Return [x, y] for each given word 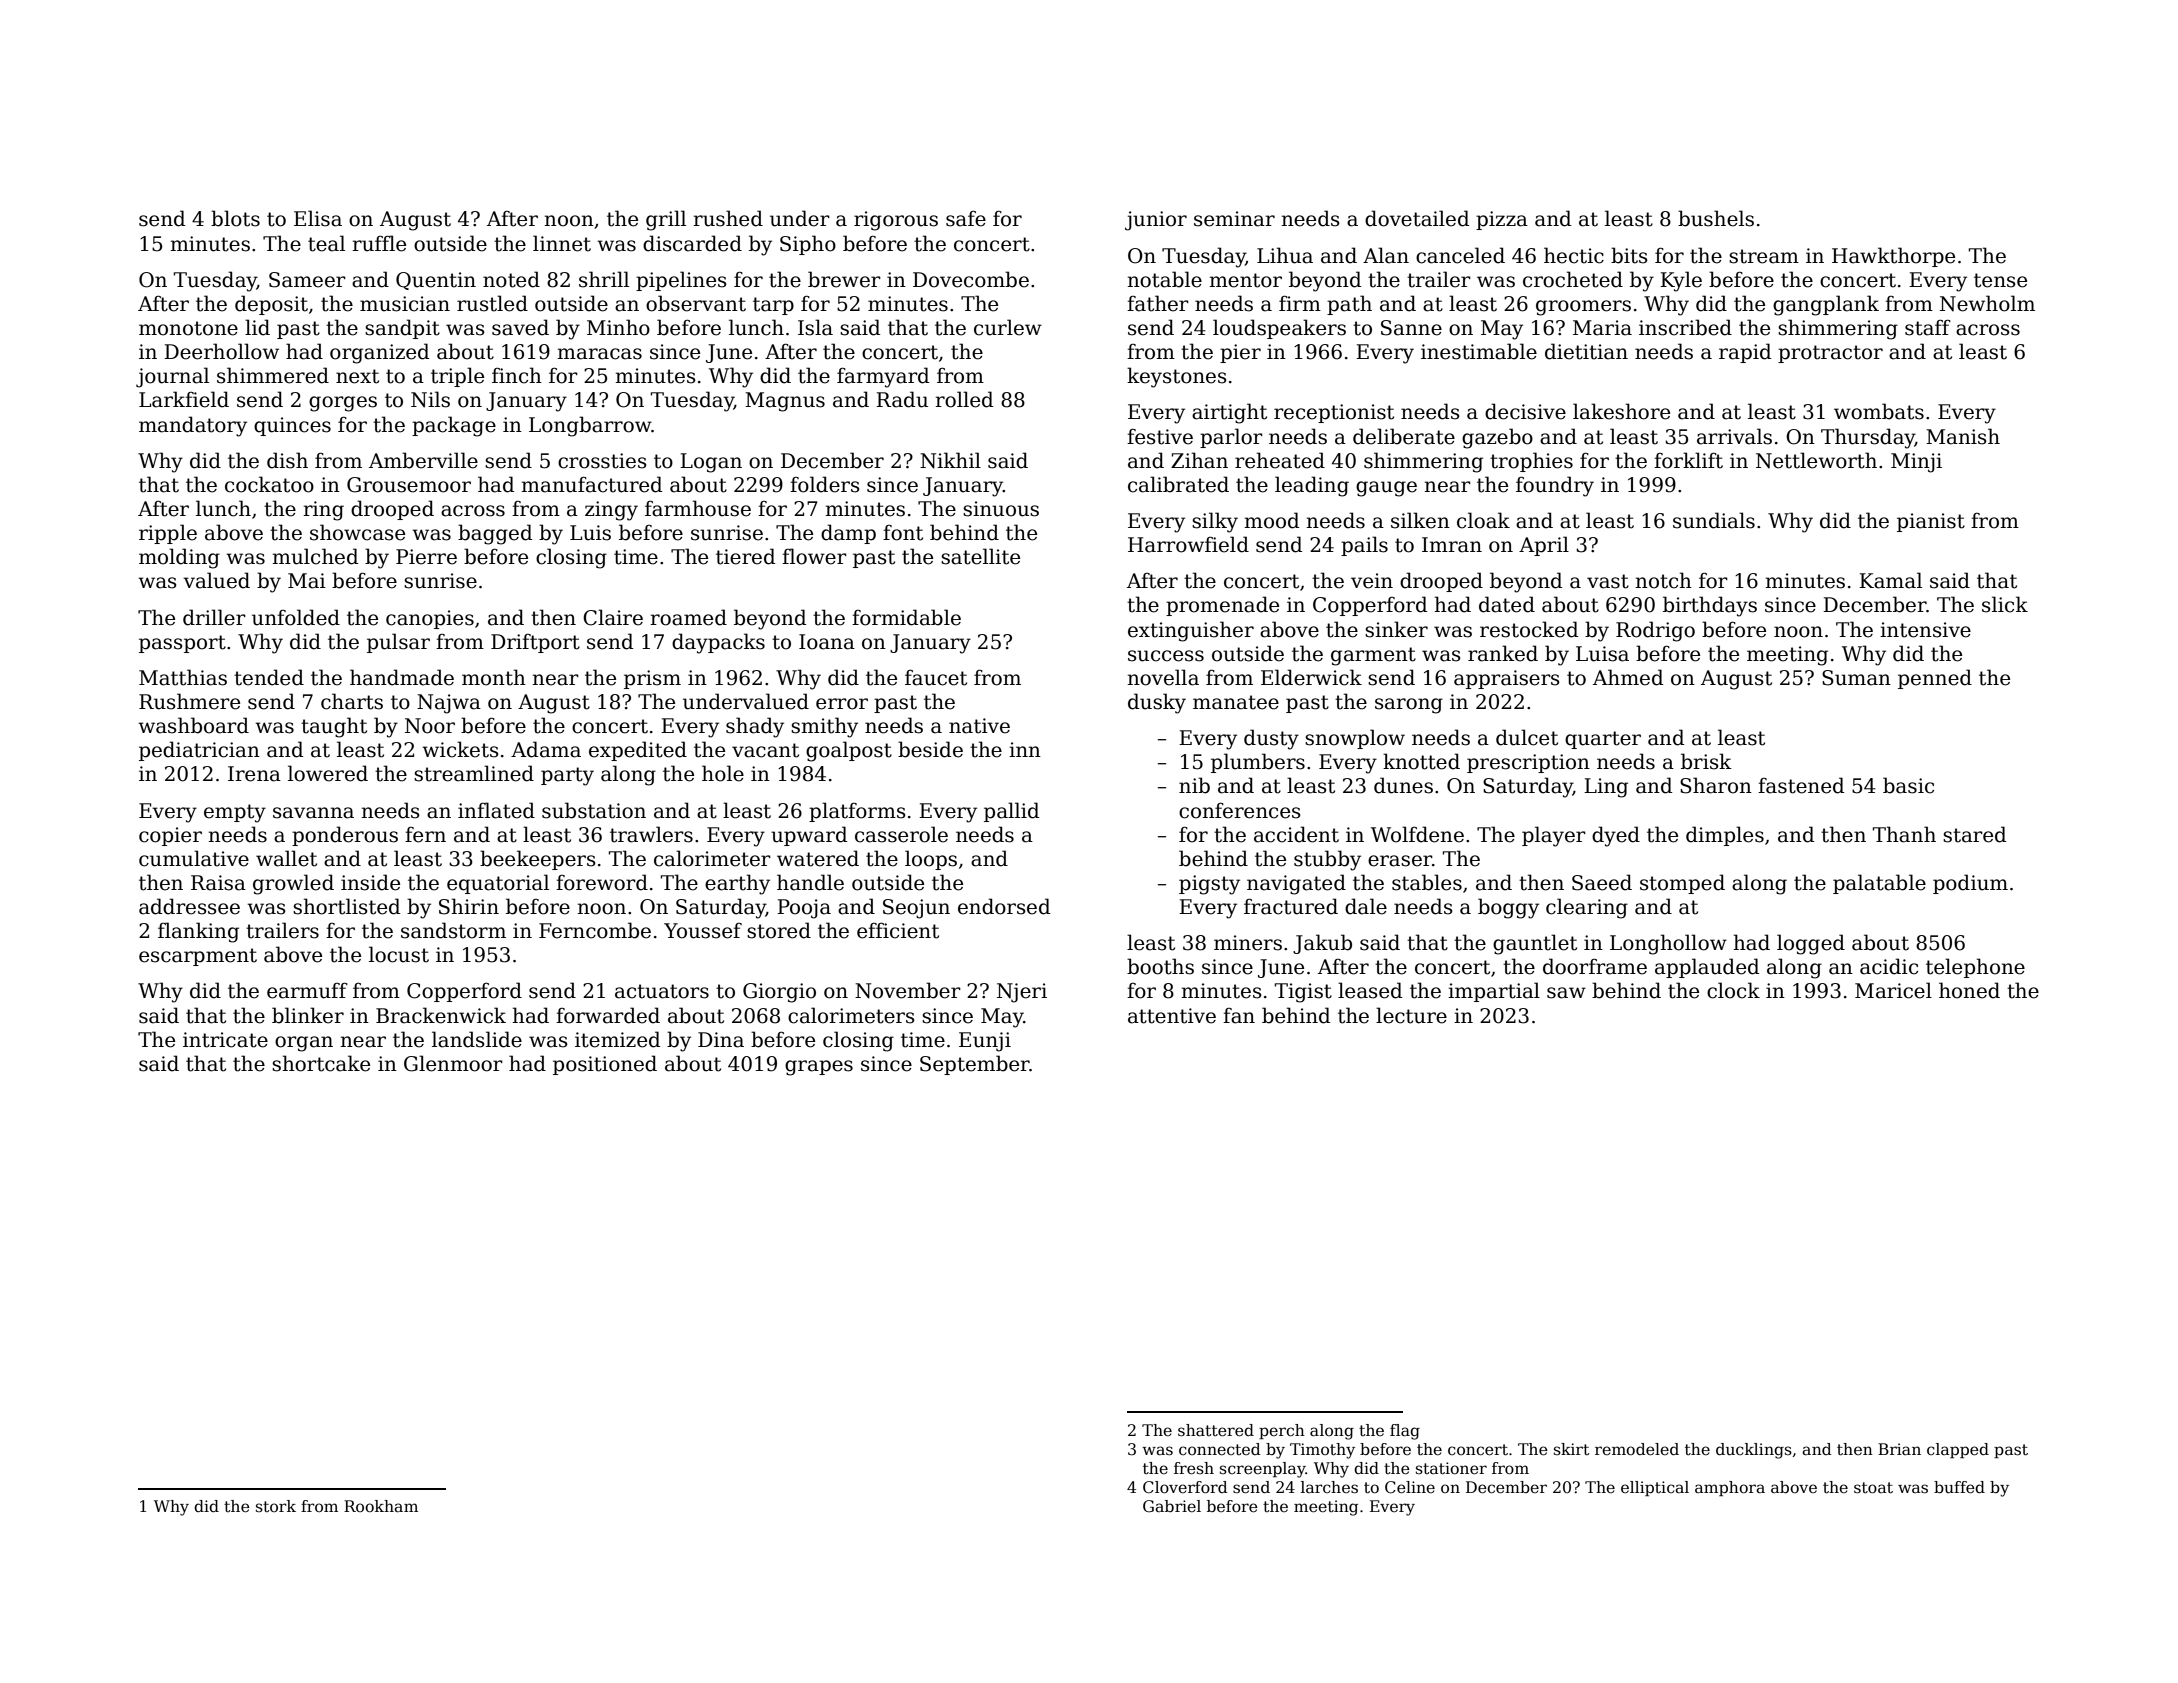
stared [1975, 834]
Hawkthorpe [1893, 257]
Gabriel [1172, 1506]
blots [235, 218]
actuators [662, 991]
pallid [1012, 812]
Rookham [381, 1506]
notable [1164, 279]
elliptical [1655, 1488]
